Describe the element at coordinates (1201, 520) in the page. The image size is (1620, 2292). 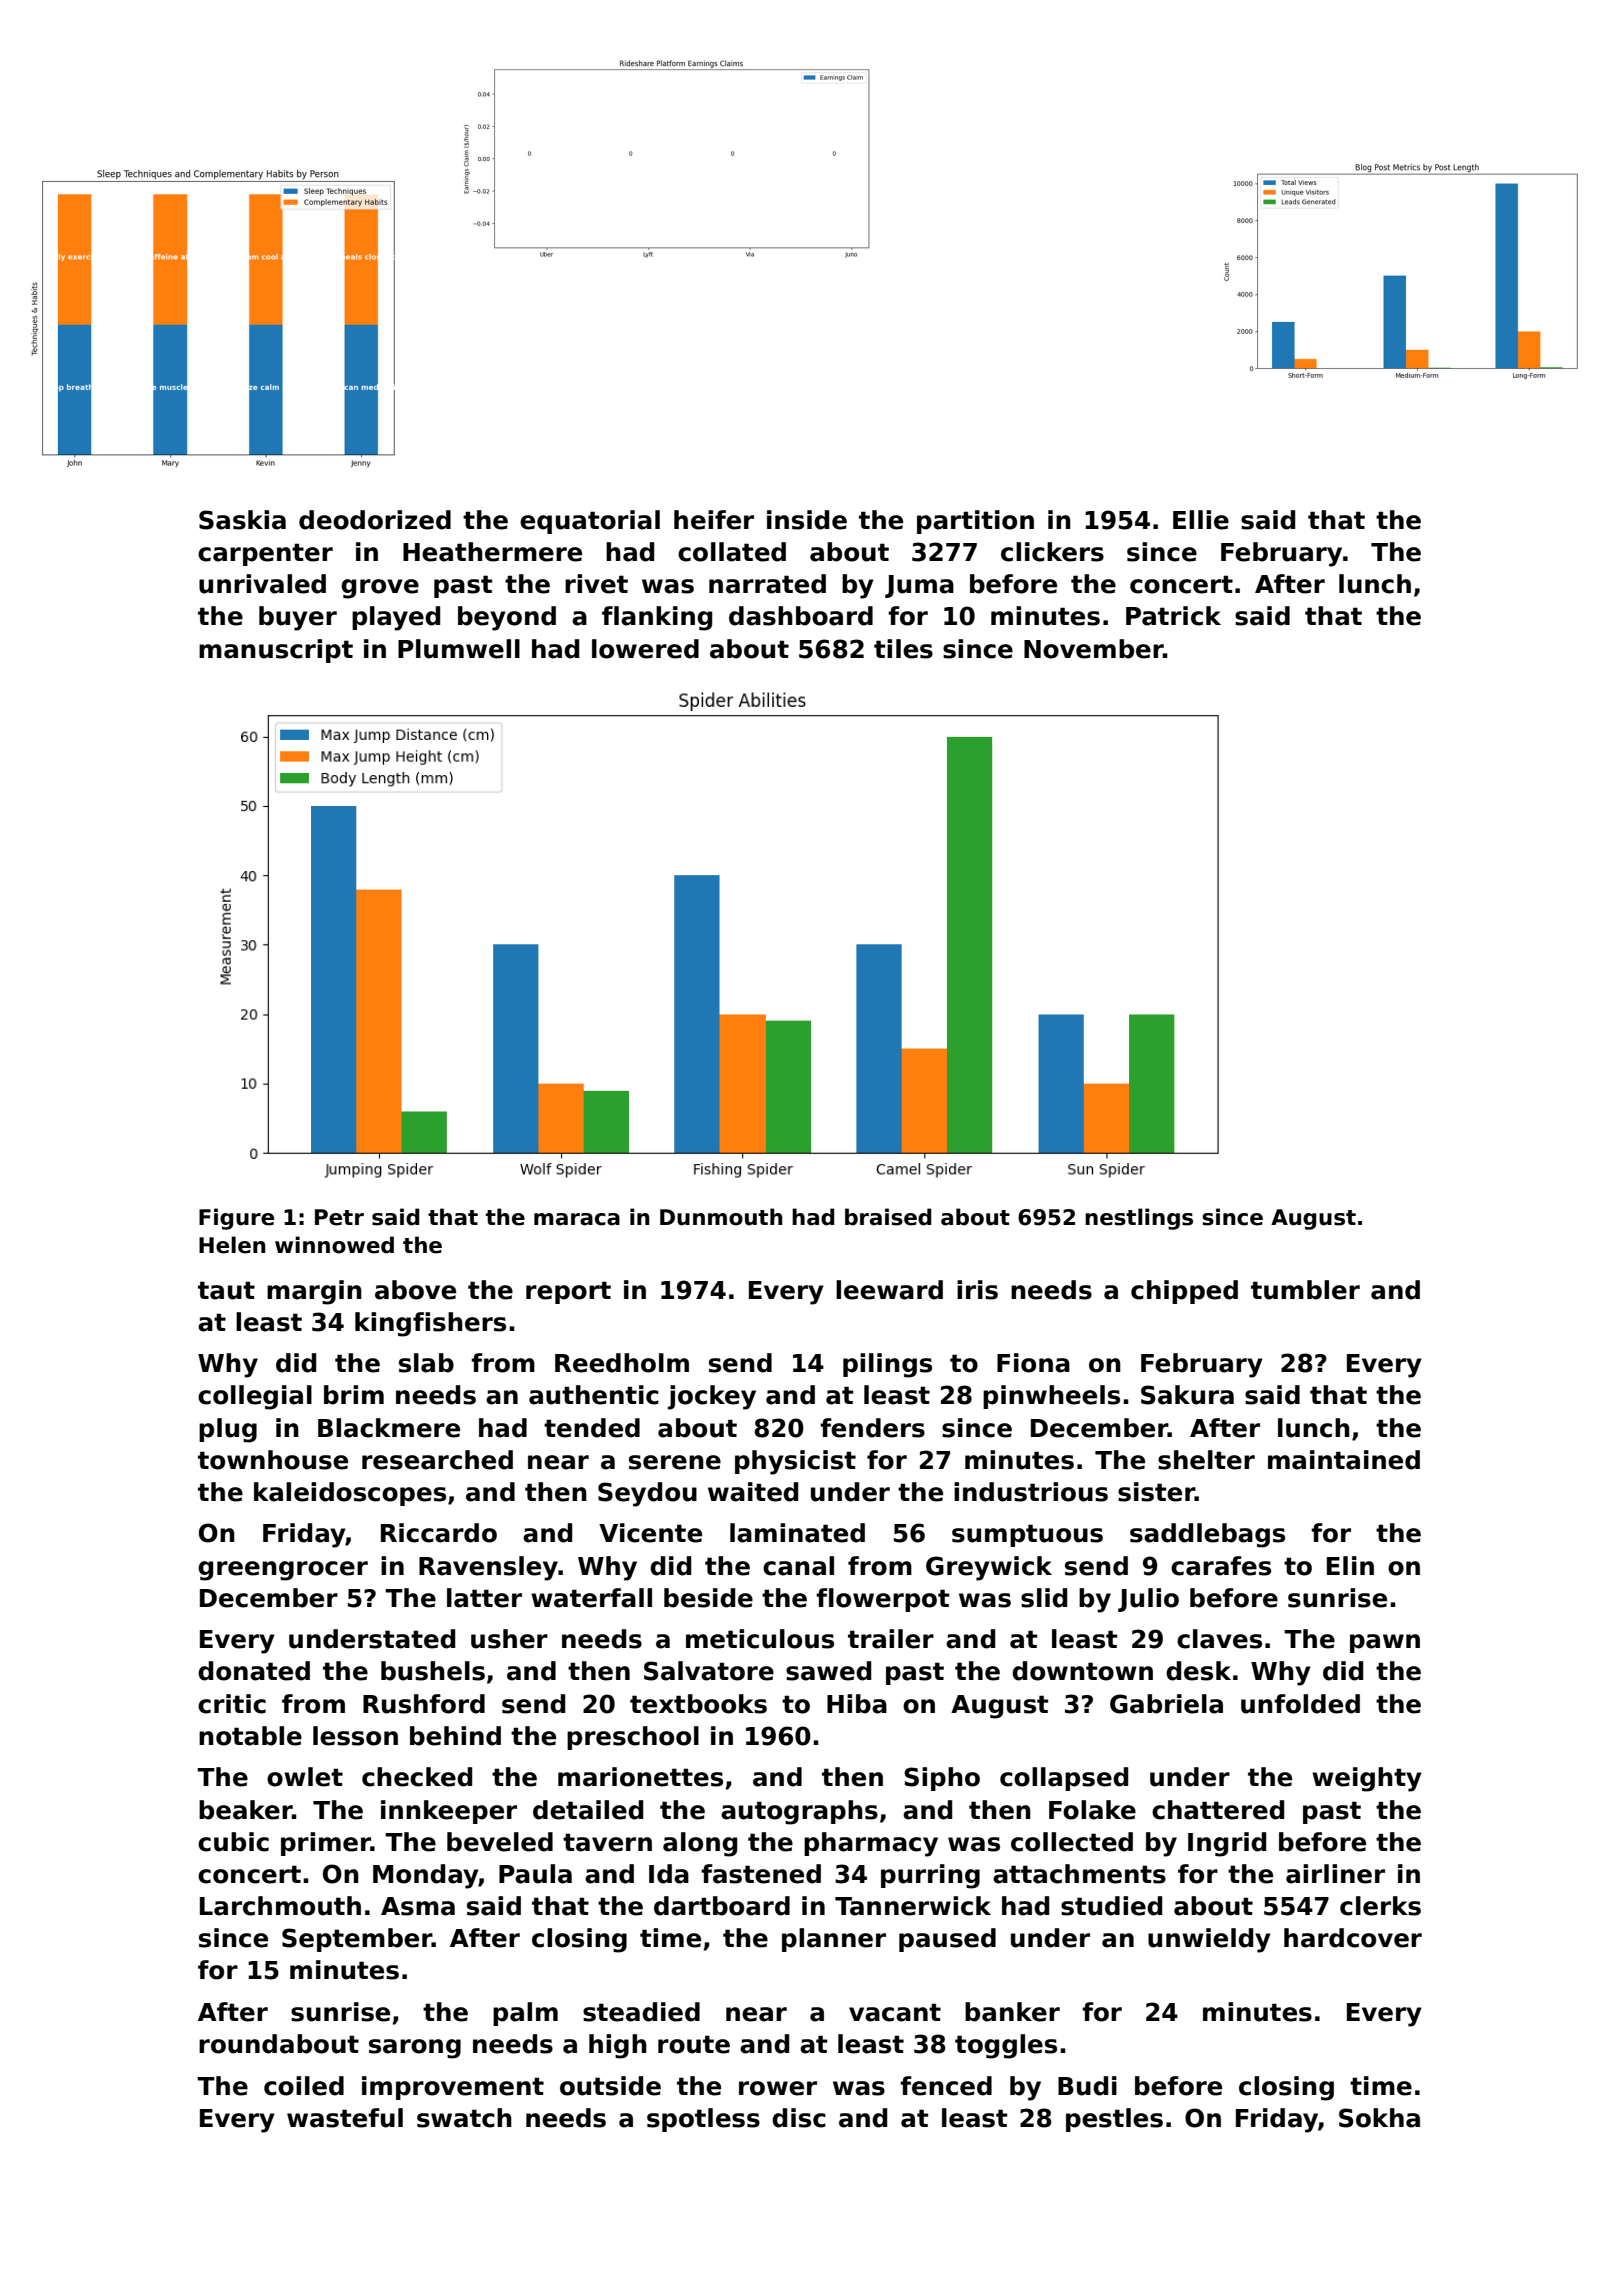
I see `Ellie` at that location.
